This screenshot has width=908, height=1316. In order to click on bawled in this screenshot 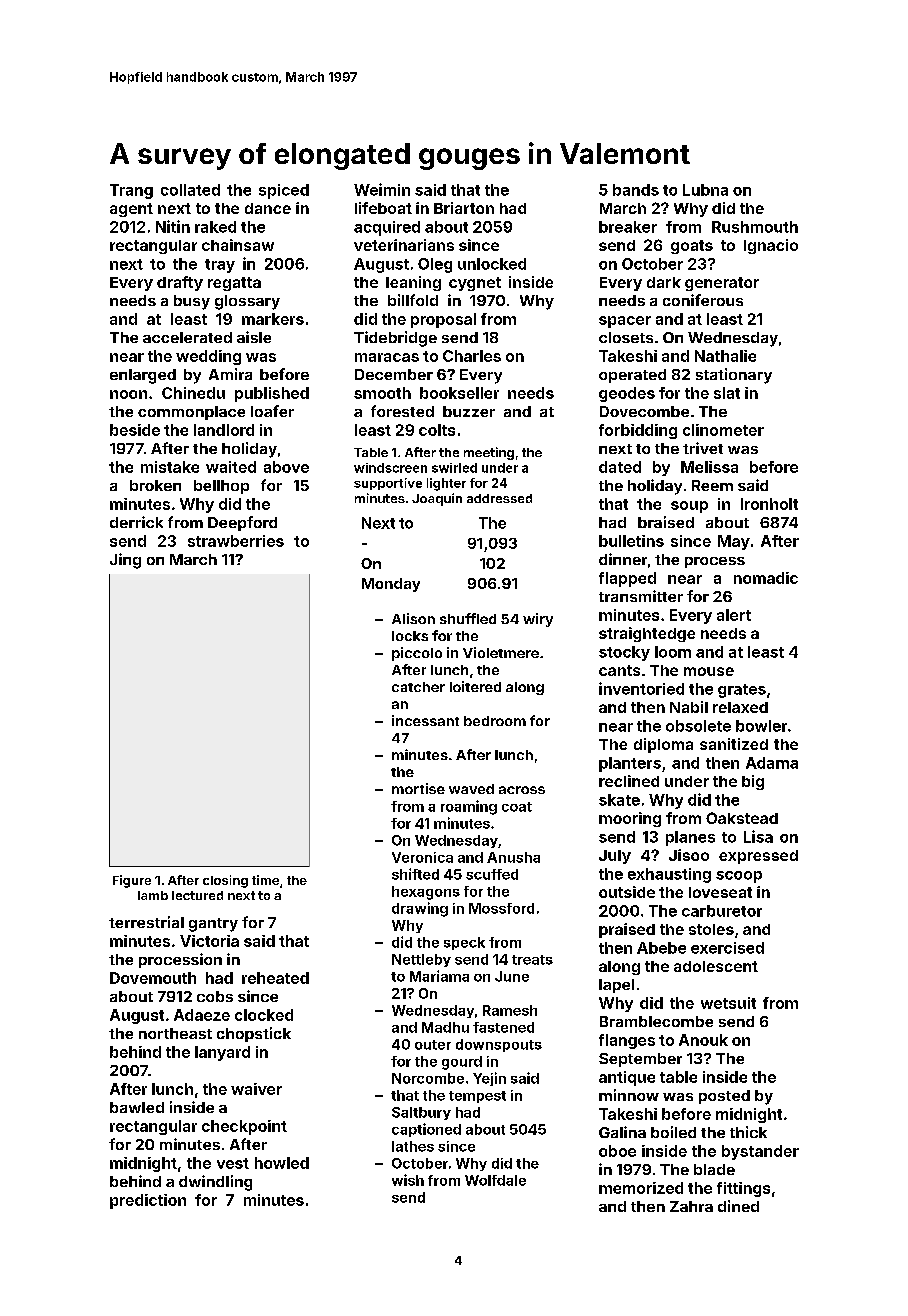, I will do `click(137, 1107)`.
